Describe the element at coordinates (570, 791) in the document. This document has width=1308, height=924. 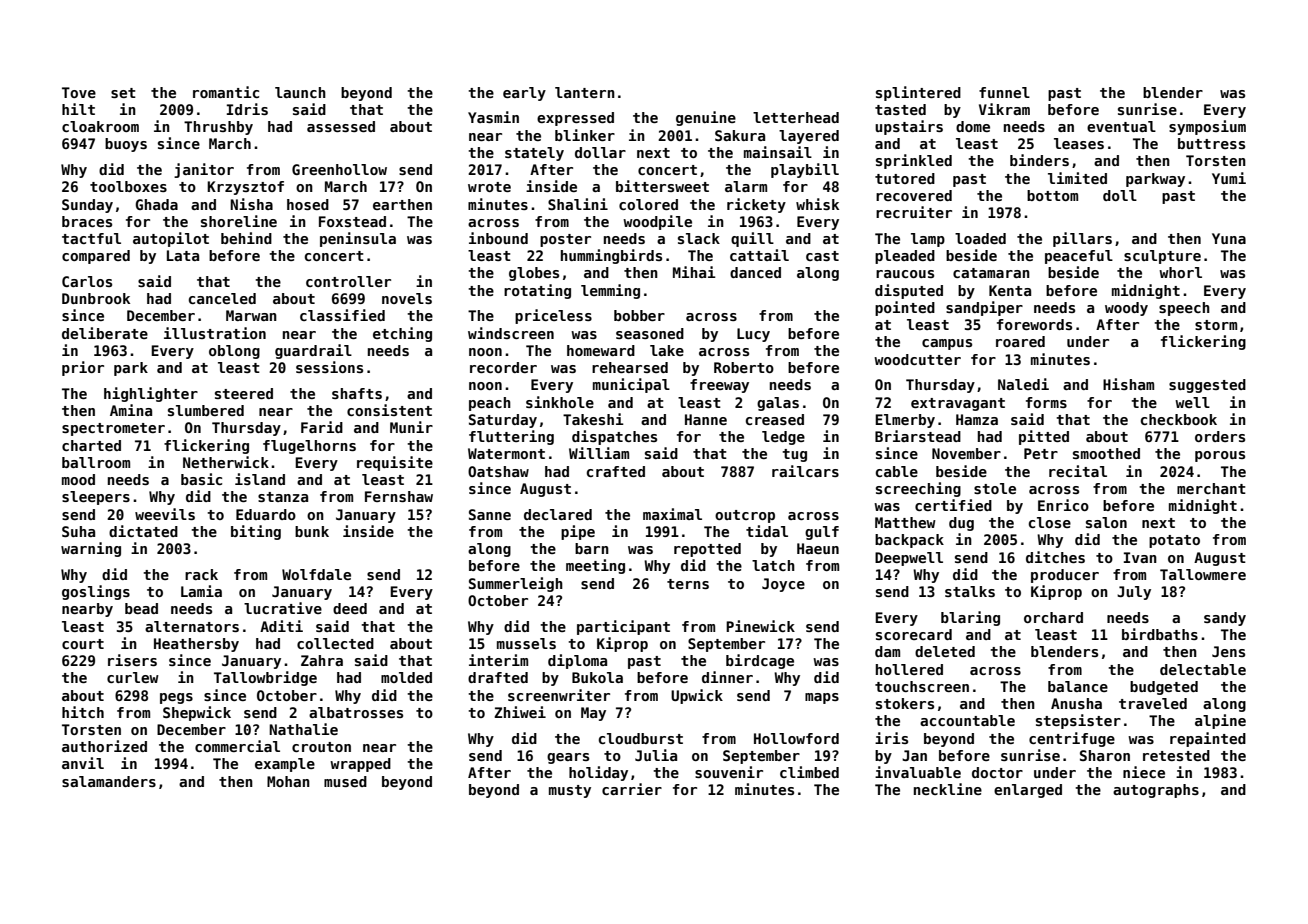
I see `musty` at that location.
